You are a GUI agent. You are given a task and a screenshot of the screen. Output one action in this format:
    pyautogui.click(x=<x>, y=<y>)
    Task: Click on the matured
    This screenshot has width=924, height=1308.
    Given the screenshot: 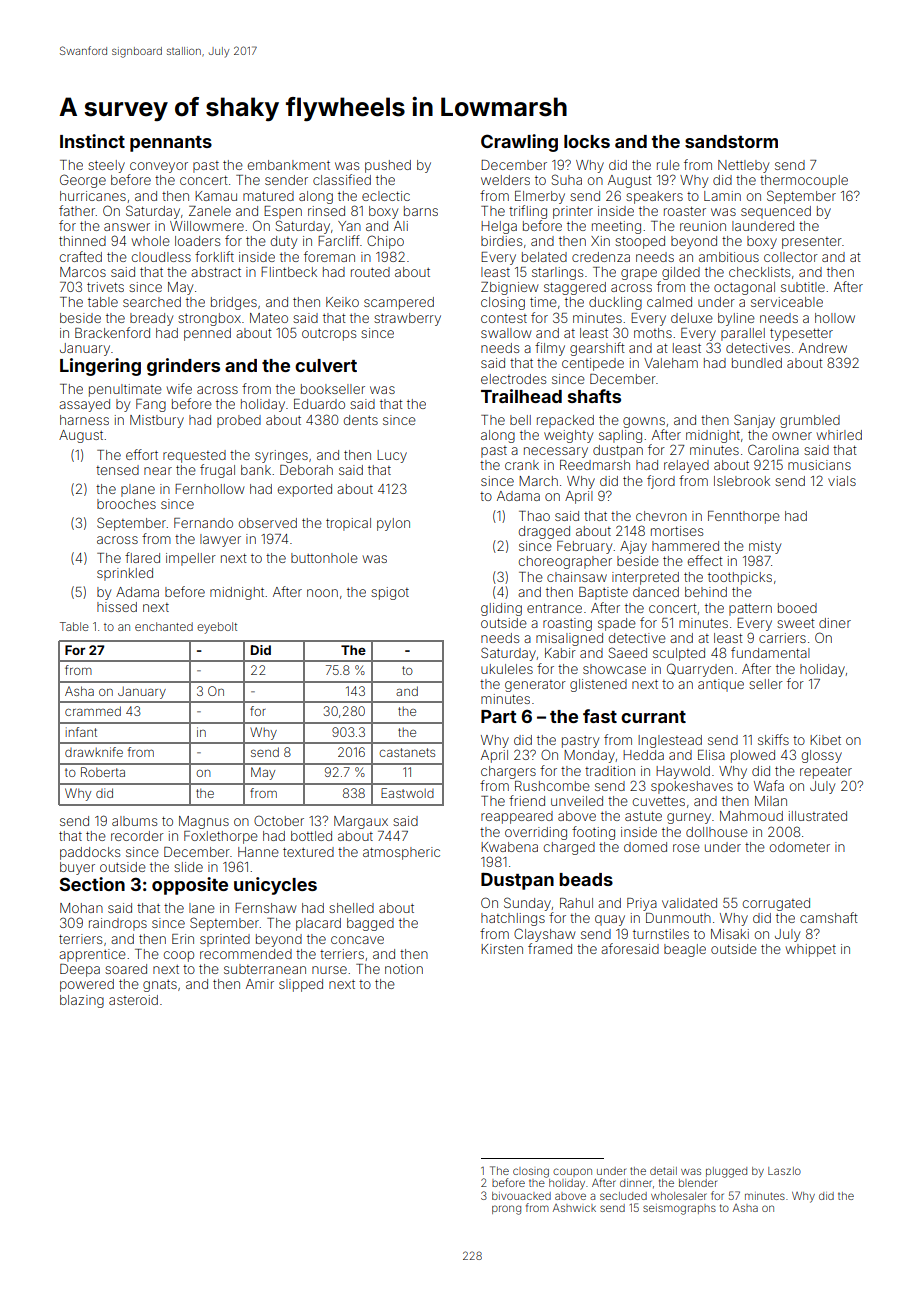 What is the action you would take?
    pyautogui.click(x=268, y=196)
